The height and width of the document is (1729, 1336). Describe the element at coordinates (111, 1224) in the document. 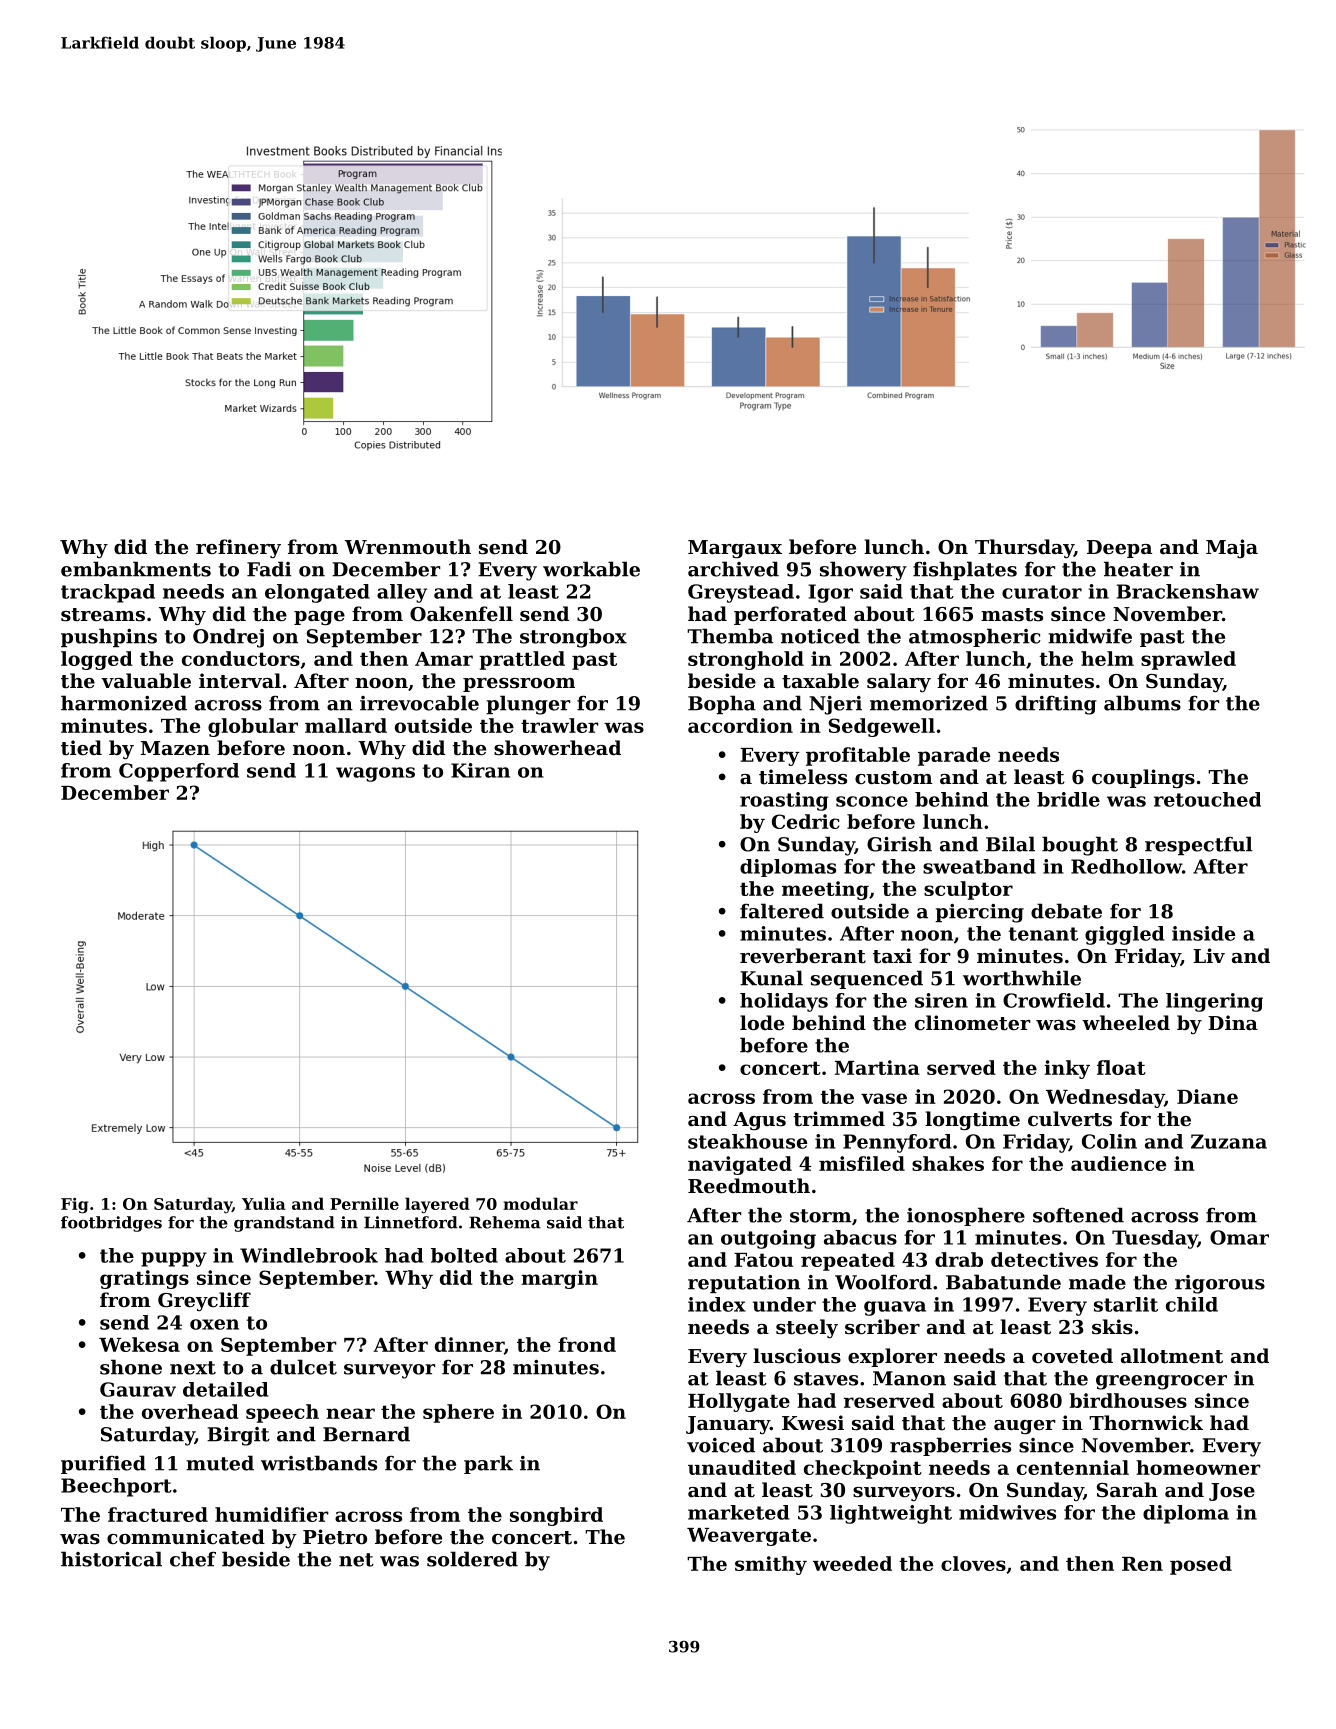

I see `footbridges` at that location.
